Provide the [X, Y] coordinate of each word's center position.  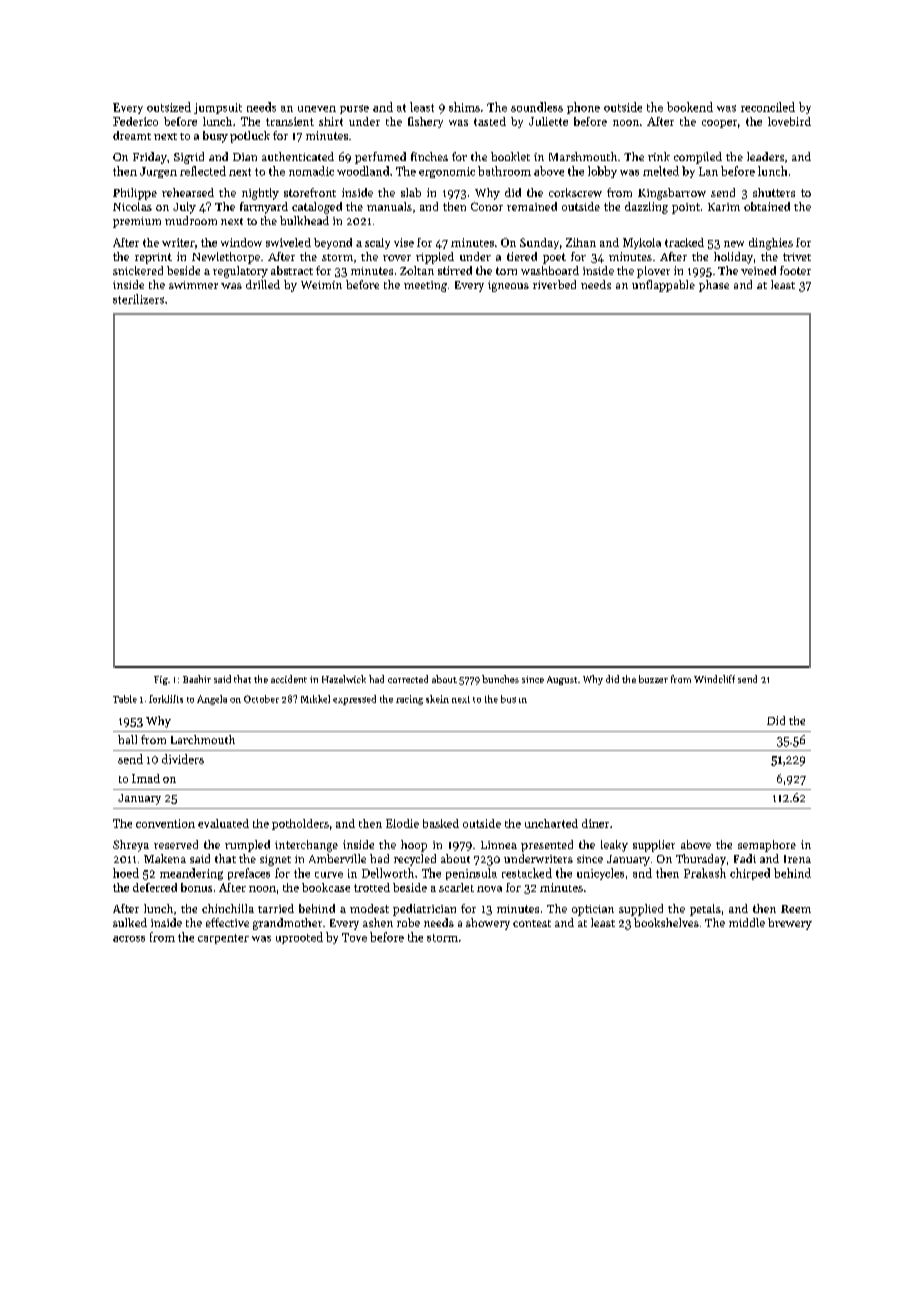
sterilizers [138, 299]
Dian [245, 157]
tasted [490, 121]
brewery [790, 924]
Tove [354, 937]
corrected [408, 679]
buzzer [653, 679]
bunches [500, 679]
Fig [161, 680]
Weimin [321, 285]
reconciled [768, 107]
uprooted [299, 938]
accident [289, 679]
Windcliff [714, 679]
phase [714, 286]
